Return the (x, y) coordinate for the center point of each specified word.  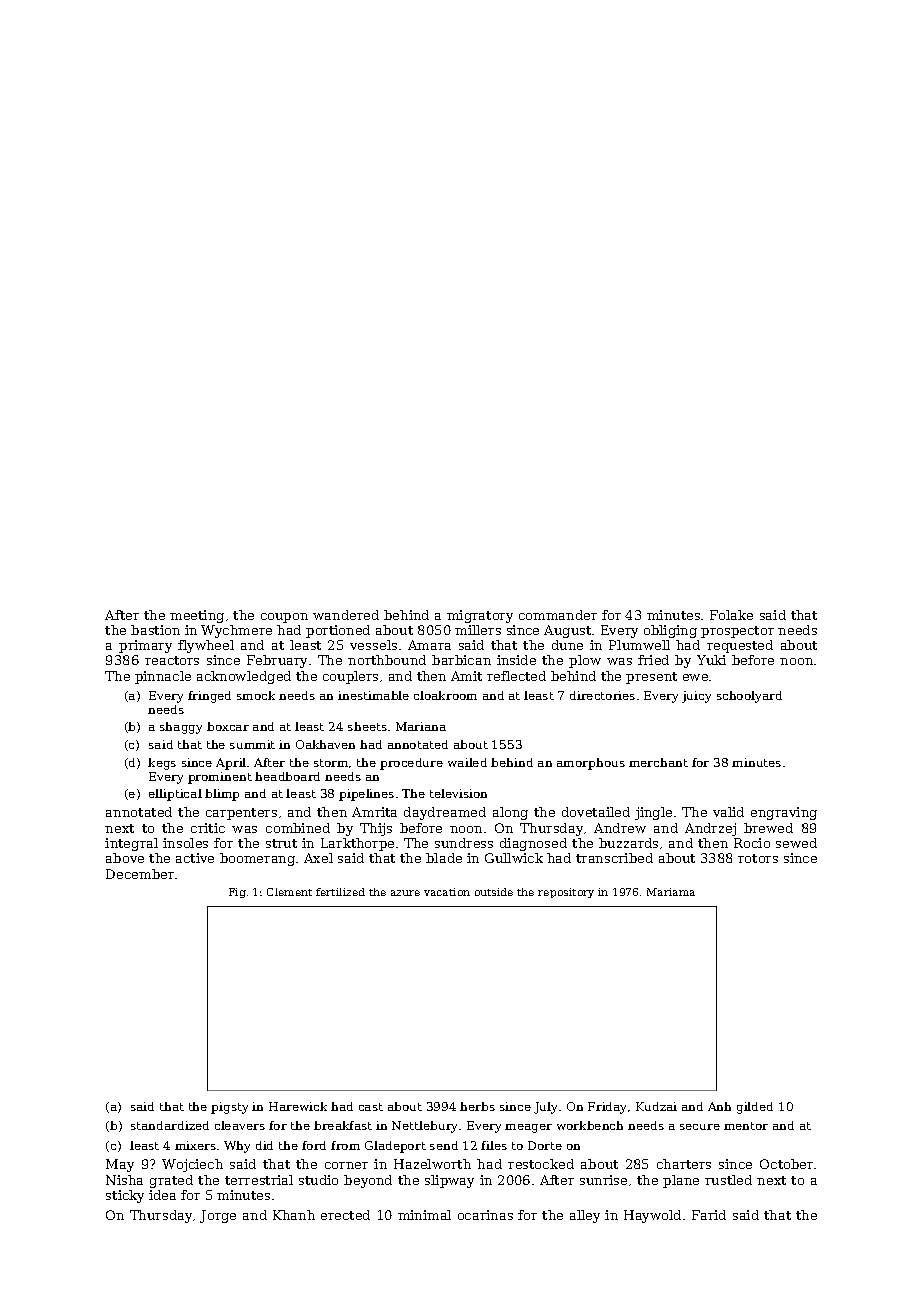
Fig (237, 893)
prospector (737, 632)
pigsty (229, 1108)
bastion (155, 630)
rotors (758, 858)
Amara (429, 645)
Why (237, 1147)
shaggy (181, 728)
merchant (658, 762)
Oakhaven (325, 744)
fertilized (340, 892)
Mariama (671, 892)
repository (566, 893)
